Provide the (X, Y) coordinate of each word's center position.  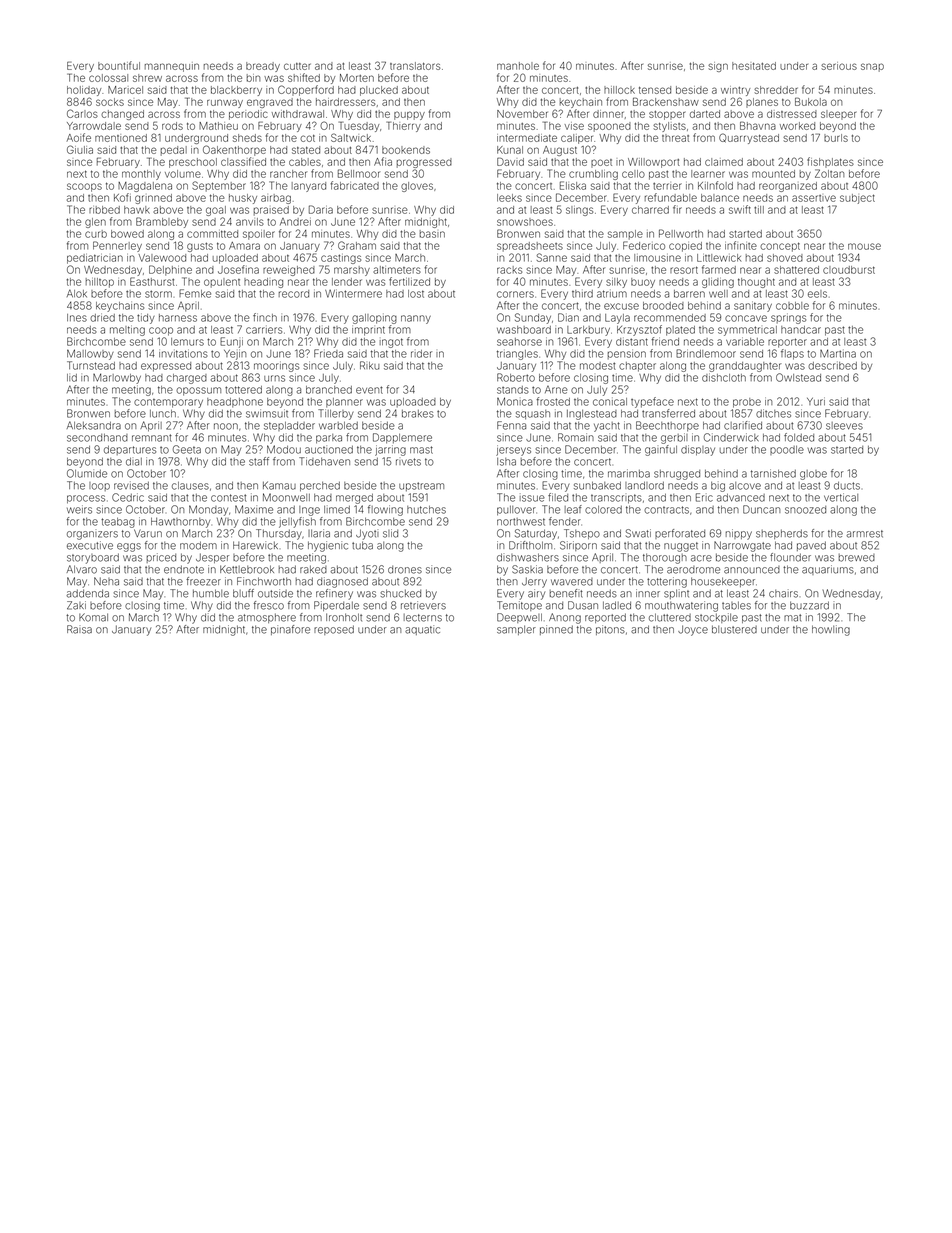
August (560, 151)
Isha (506, 462)
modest (598, 366)
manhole (518, 66)
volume (183, 174)
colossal (108, 78)
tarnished (773, 473)
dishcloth (724, 377)
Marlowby (117, 378)
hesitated (754, 66)
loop (99, 486)
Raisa (79, 629)
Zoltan (829, 173)
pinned (556, 630)
